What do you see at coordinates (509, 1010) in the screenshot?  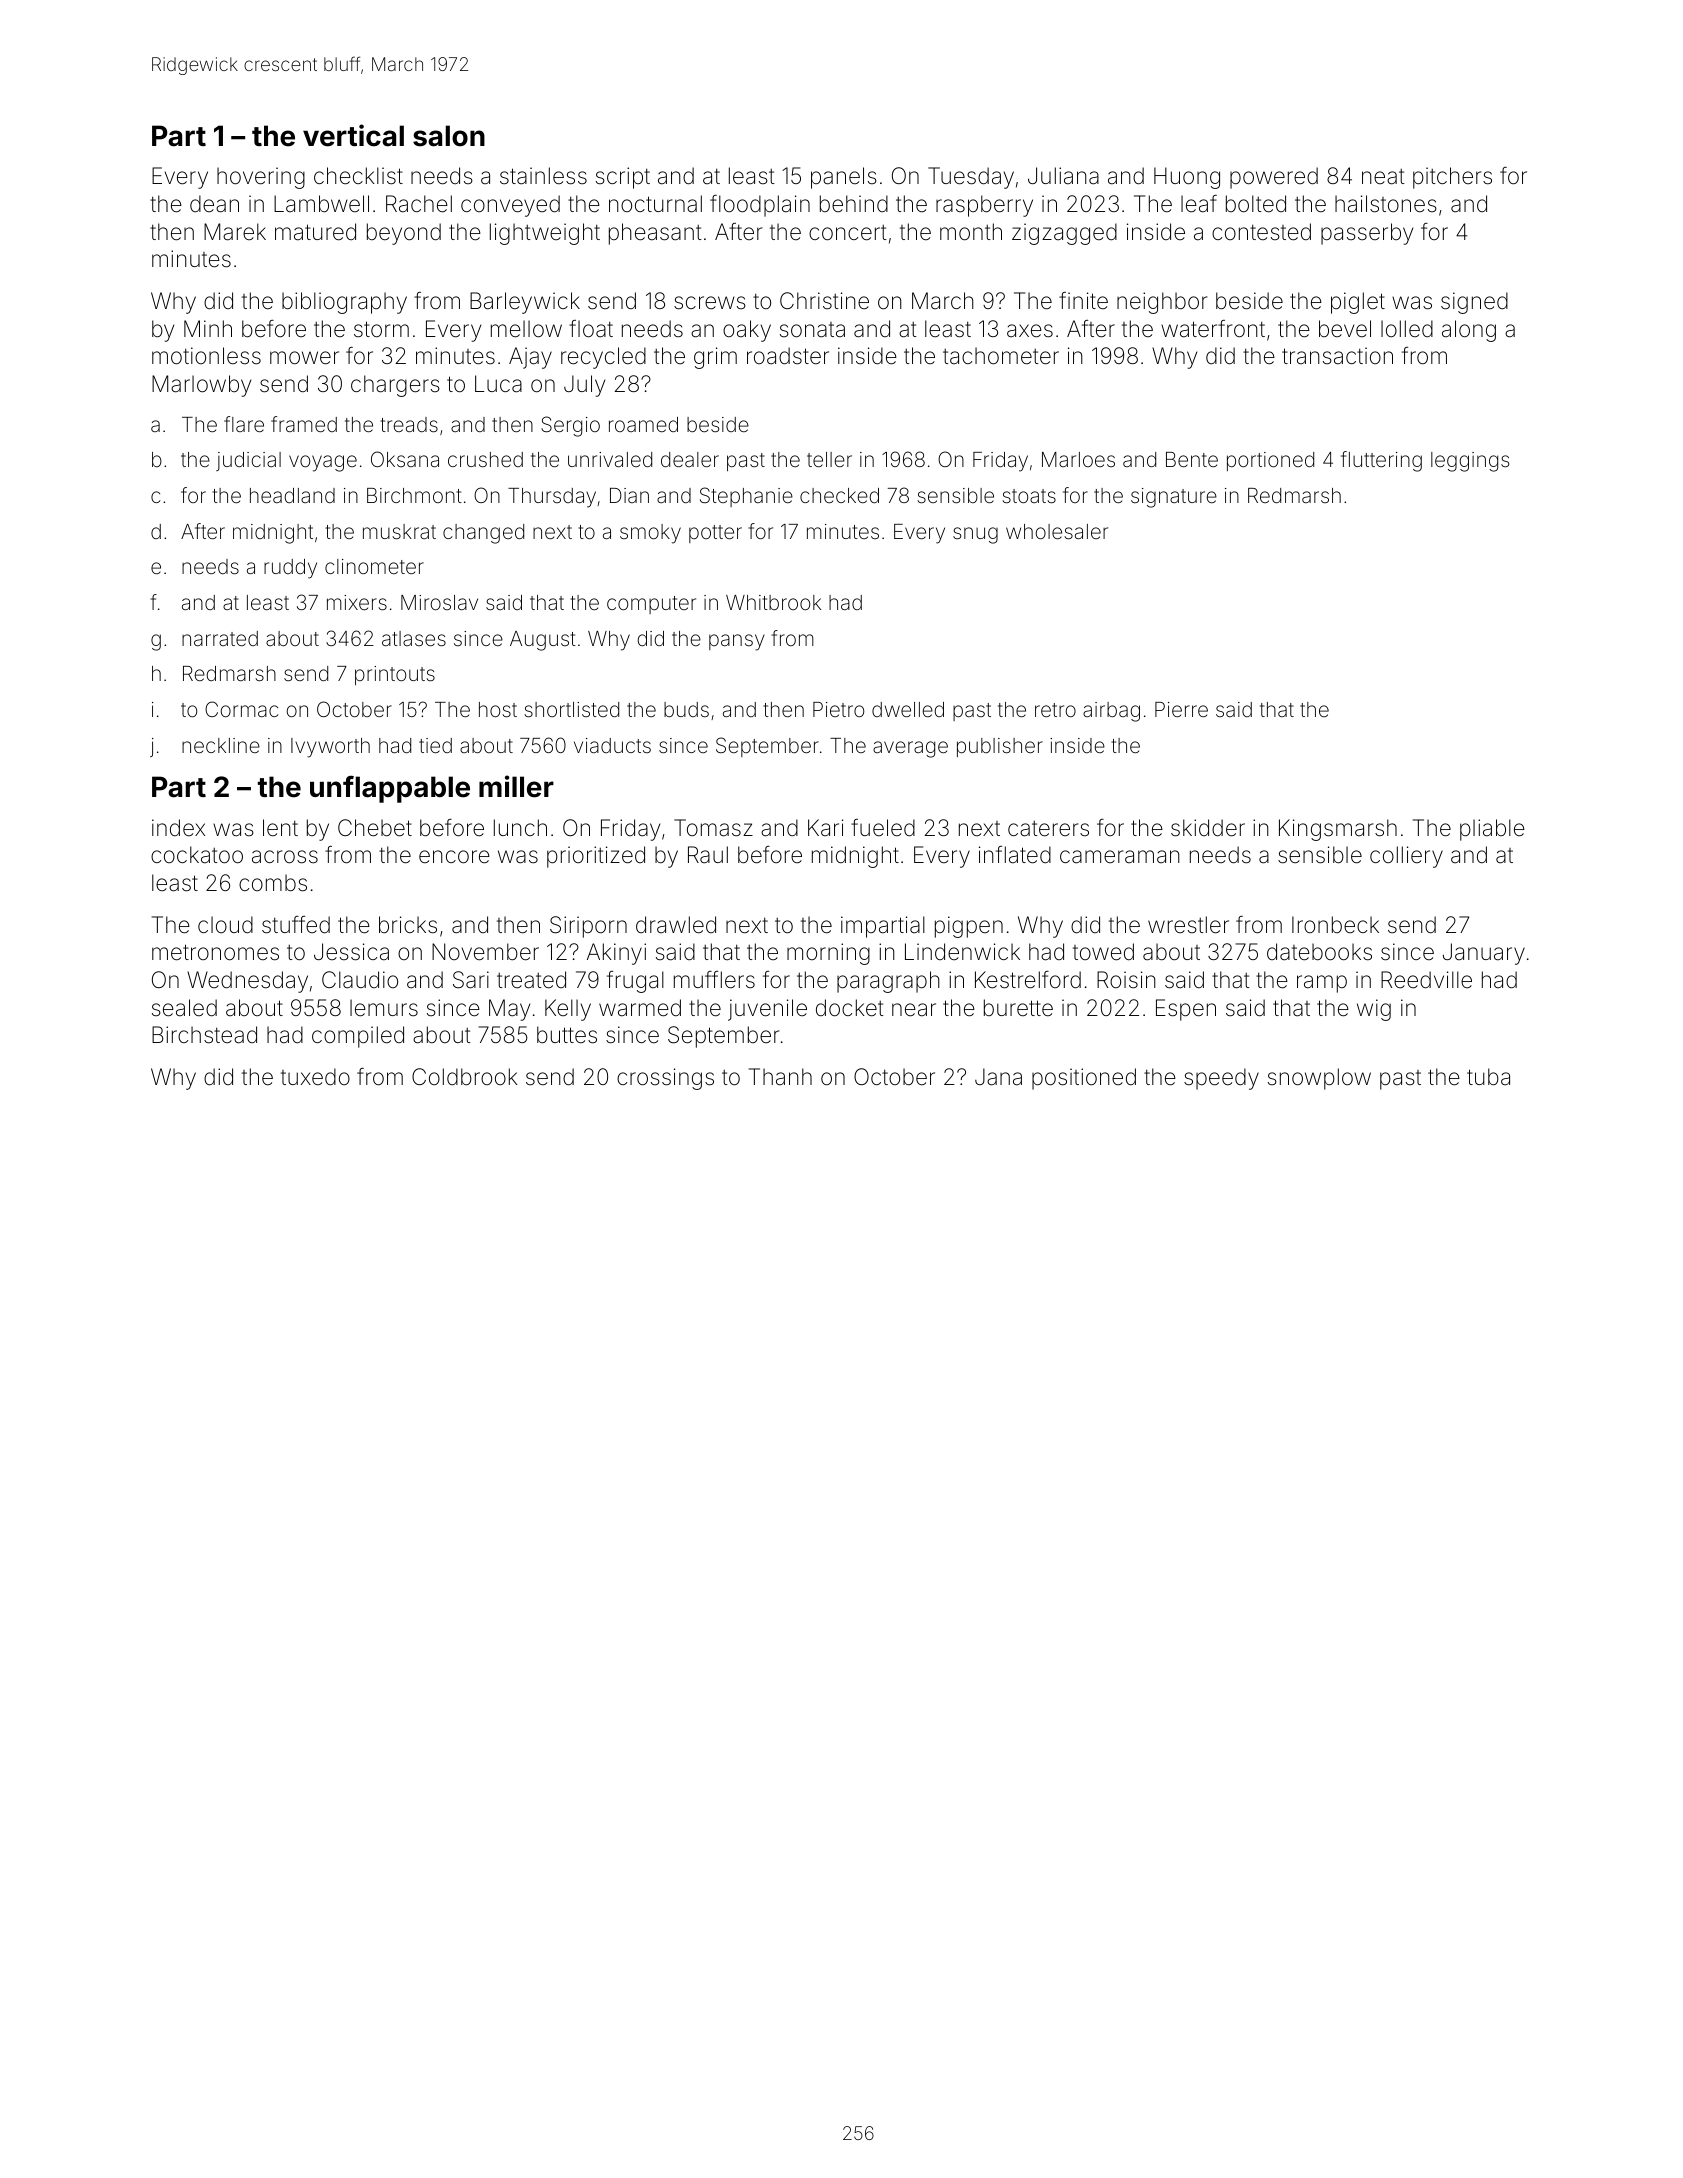 I see `May` at bounding box center [509, 1010].
